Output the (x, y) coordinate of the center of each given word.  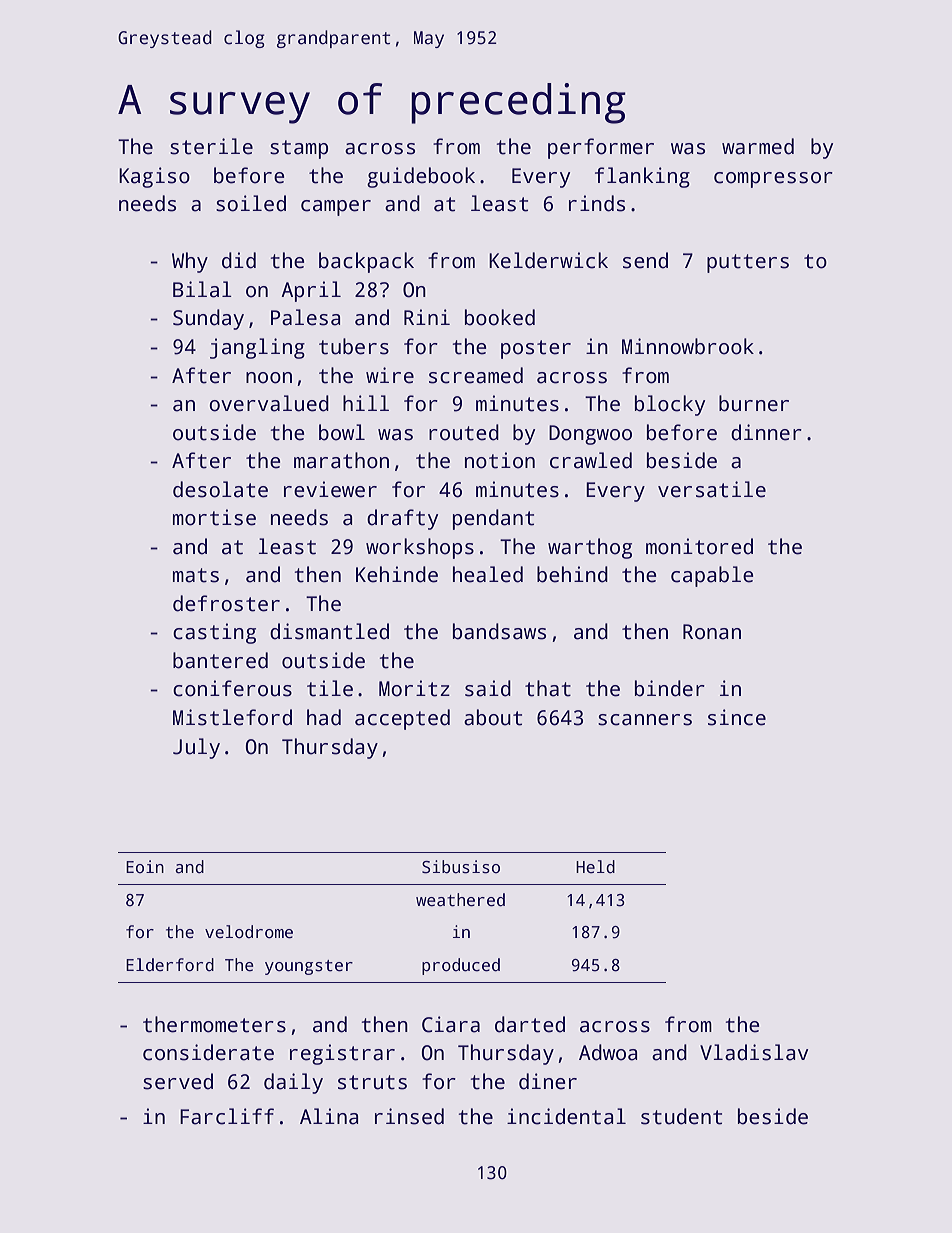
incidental (566, 1116)
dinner (766, 432)
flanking (642, 177)
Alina (329, 1116)
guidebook (421, 177)
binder (670, 688)
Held (595, 867)
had (324, 717)
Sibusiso (461, 867)
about (493, 717)
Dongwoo (590, 435)
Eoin (145, 866)
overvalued (269, 403)
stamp (299, 149)
